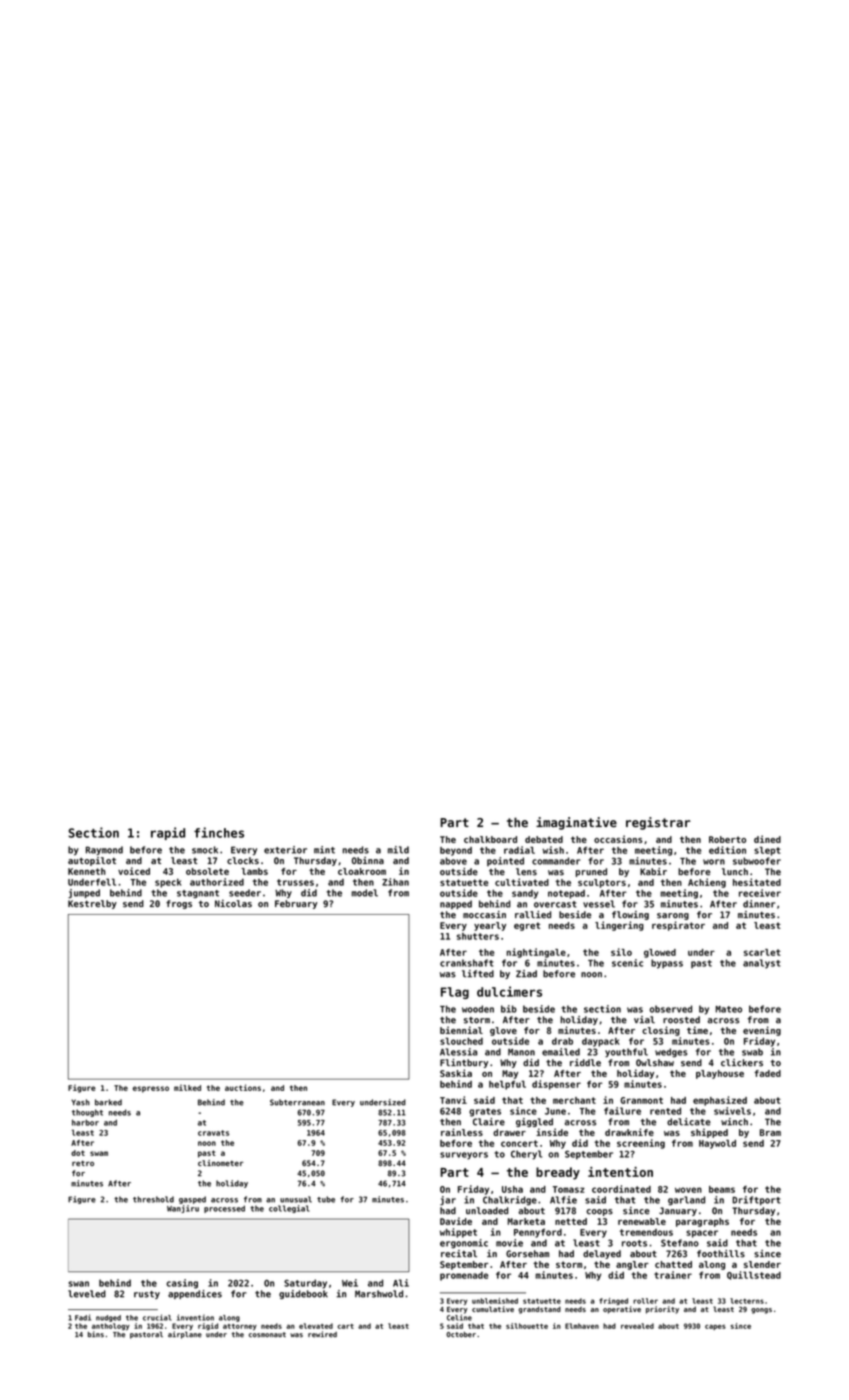  What do you see at coordinates (754, 1275) in the screenshot?
I see `Quillstead` at bounding box center [754, 1275].
